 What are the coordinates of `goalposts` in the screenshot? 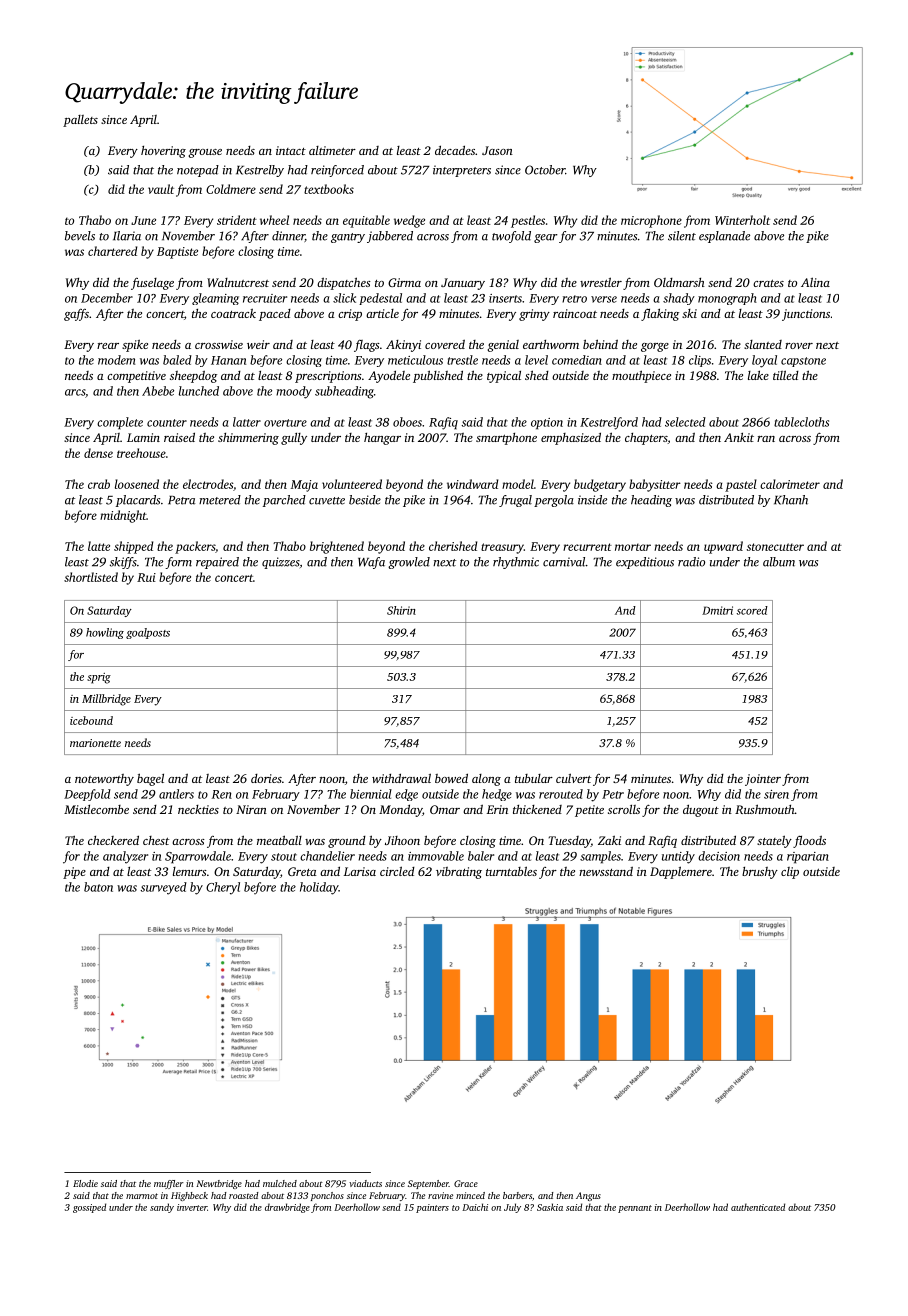 It's located at (148, 633).
